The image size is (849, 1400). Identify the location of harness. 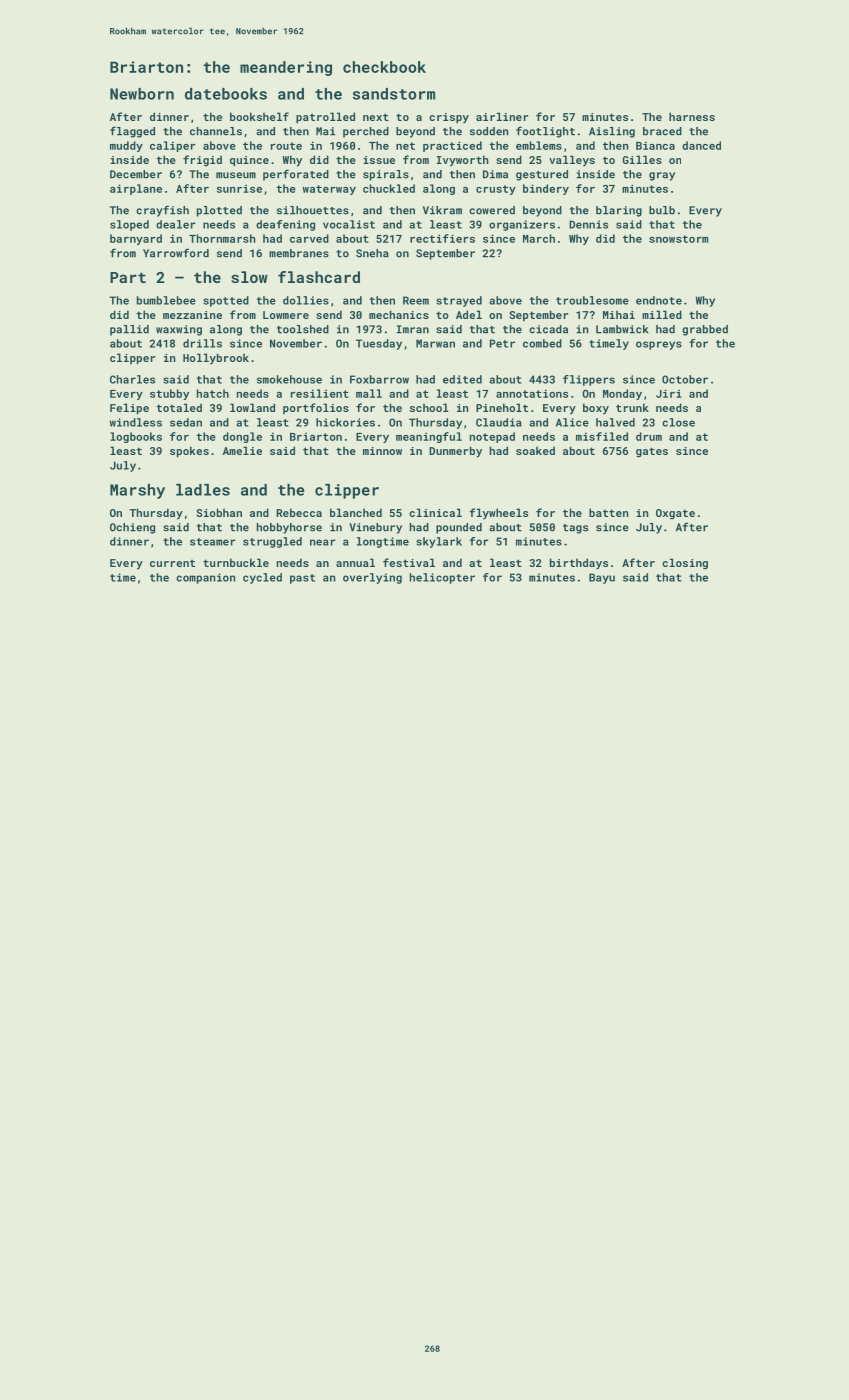
(692, 116).
